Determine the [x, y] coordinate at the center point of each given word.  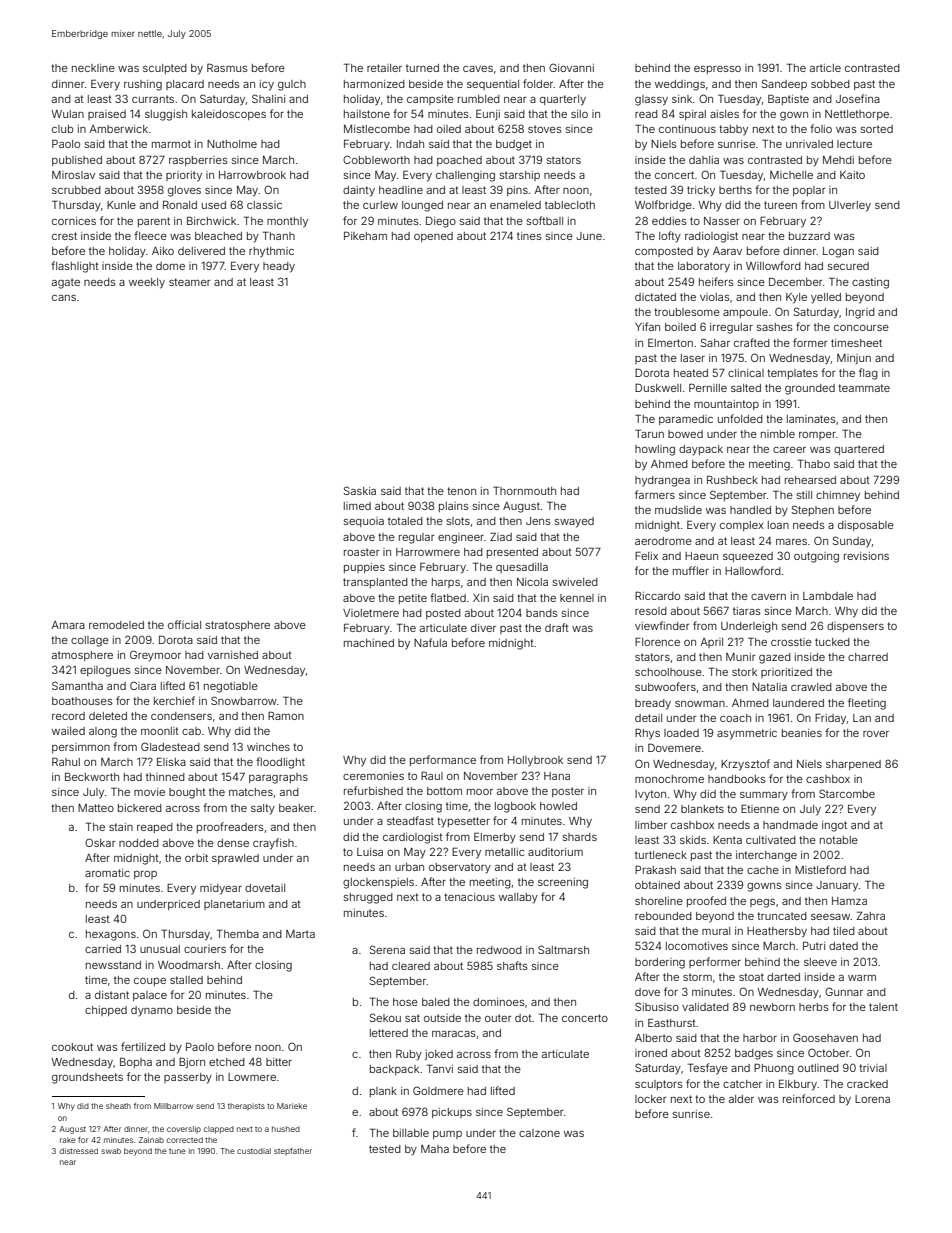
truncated [782, 916]
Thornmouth [524, 490]
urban [409, 867]
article [825, 68]
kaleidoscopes [229, 115]
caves [478, 69]
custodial [254, 1151]
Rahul [66, 762]
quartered [859, 450]
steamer [190, 282]
